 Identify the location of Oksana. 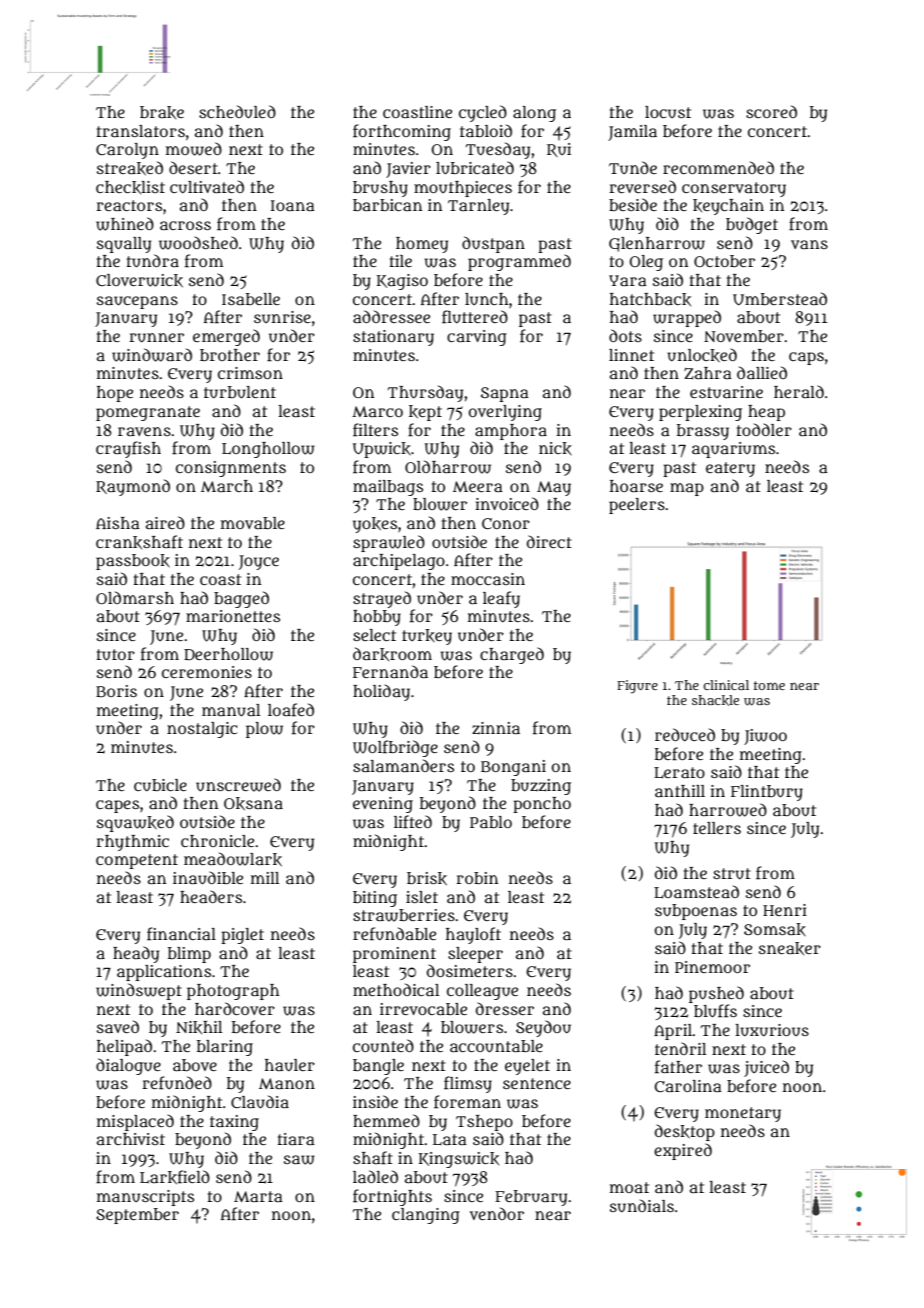
(253, 804).
